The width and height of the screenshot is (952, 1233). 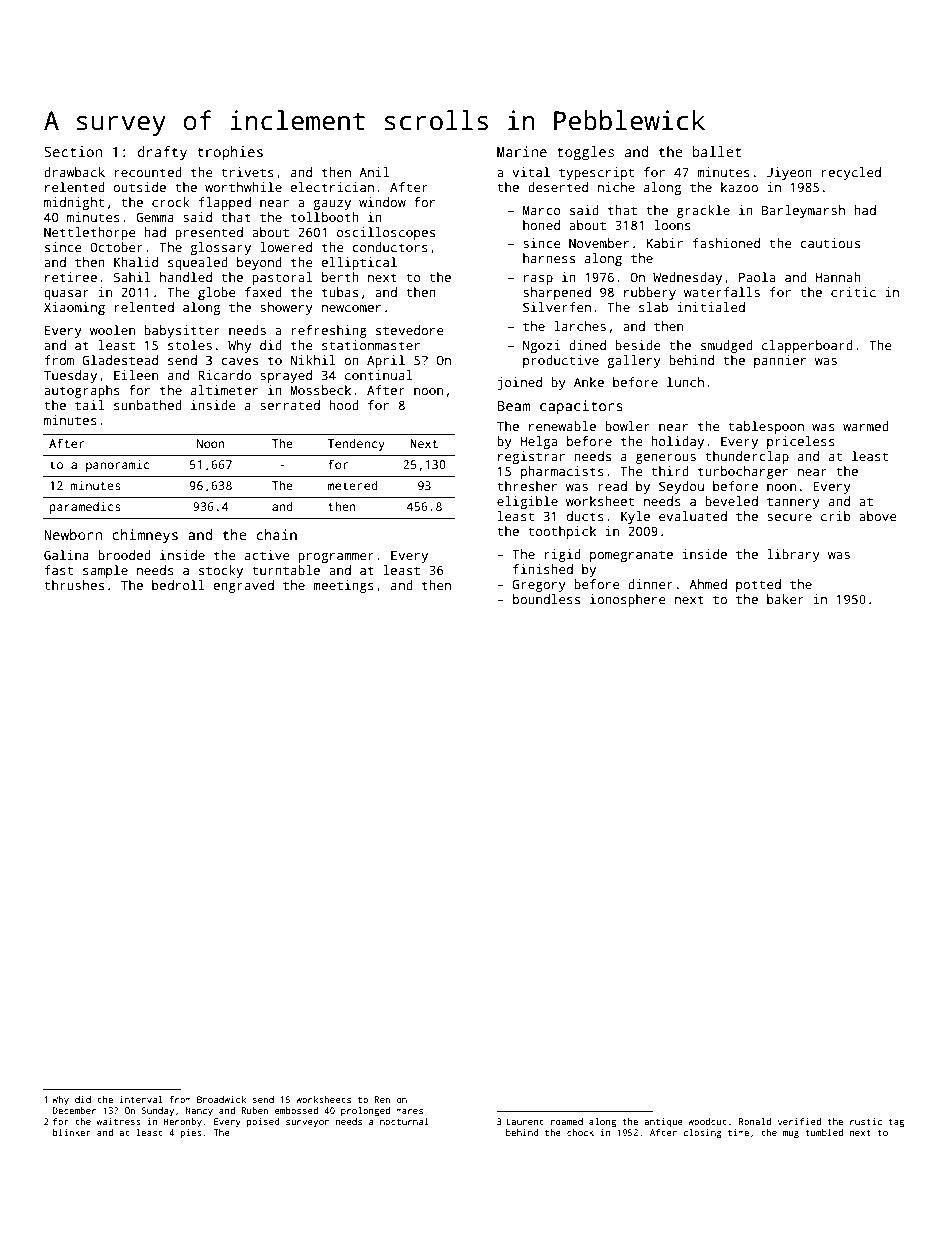 I want to click on boundless, so click(x=546, y=599).
